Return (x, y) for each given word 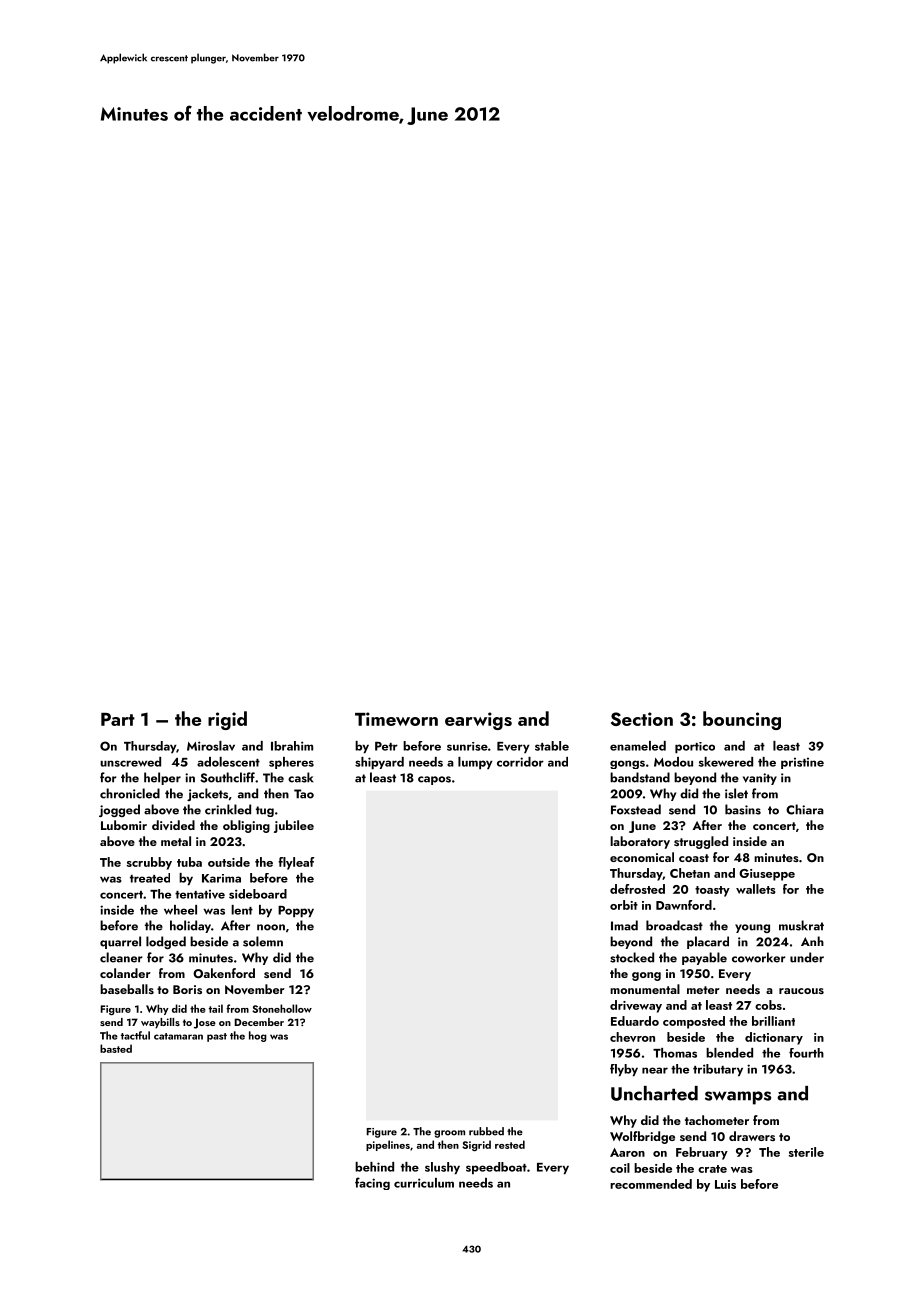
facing (372, 1183)
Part (118, 719)
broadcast (674, 925)
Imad (624, 925)
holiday (190, 926)
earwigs (478, 721)
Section (642, 719)
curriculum (424, 1183)
